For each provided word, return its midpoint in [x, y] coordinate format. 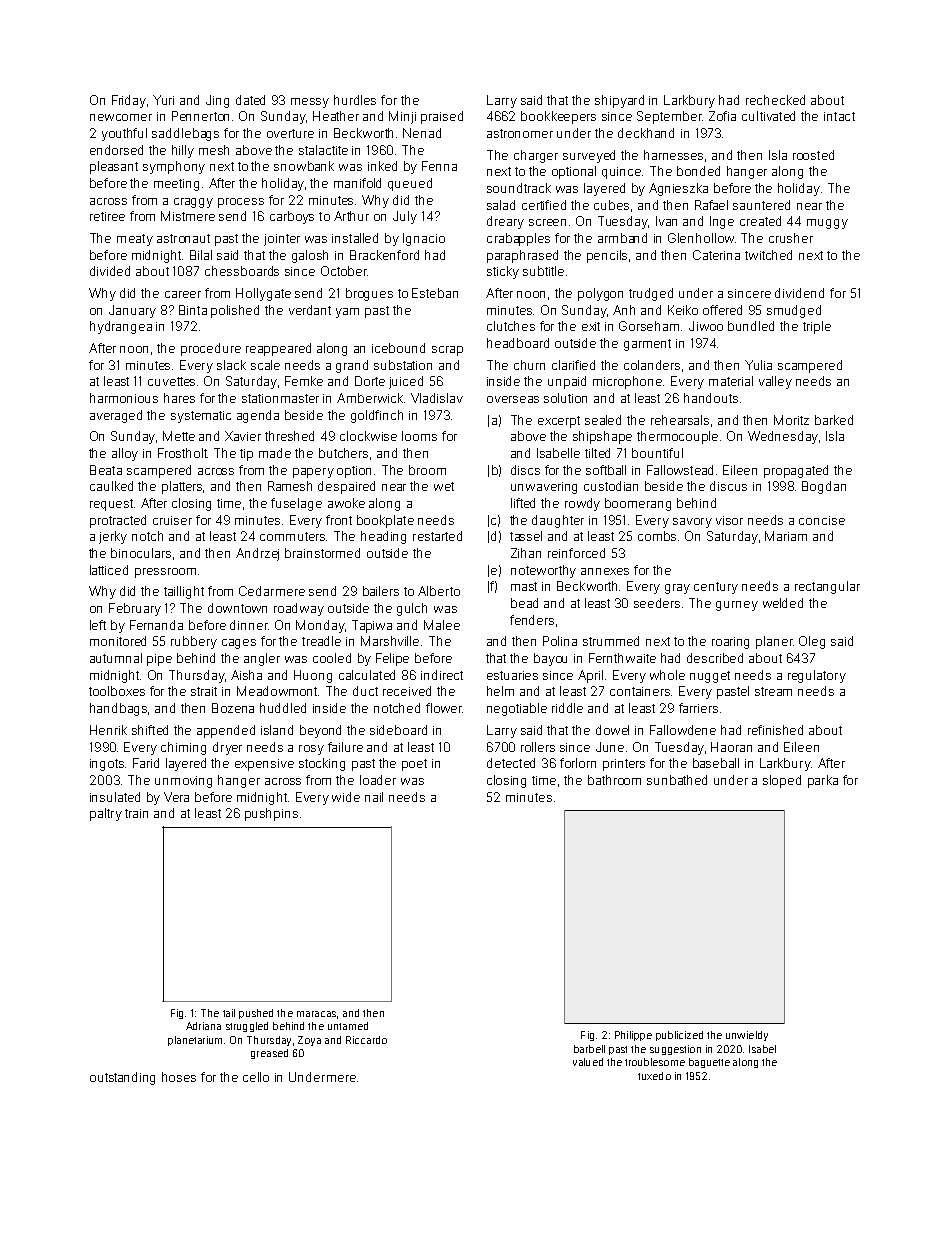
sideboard [398, 730]
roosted [813, 155]
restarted [437, 536]
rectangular [827, 587]
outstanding [122, 1078]
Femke [304, 381]
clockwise [368, 436]
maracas [316, 1014]
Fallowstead [680, 470]
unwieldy [747, 1036]
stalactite [323, 150]
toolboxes [117, 691]
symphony [174, 167]
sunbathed [677, 780]
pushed [256, 1014]
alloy [125, 454]
